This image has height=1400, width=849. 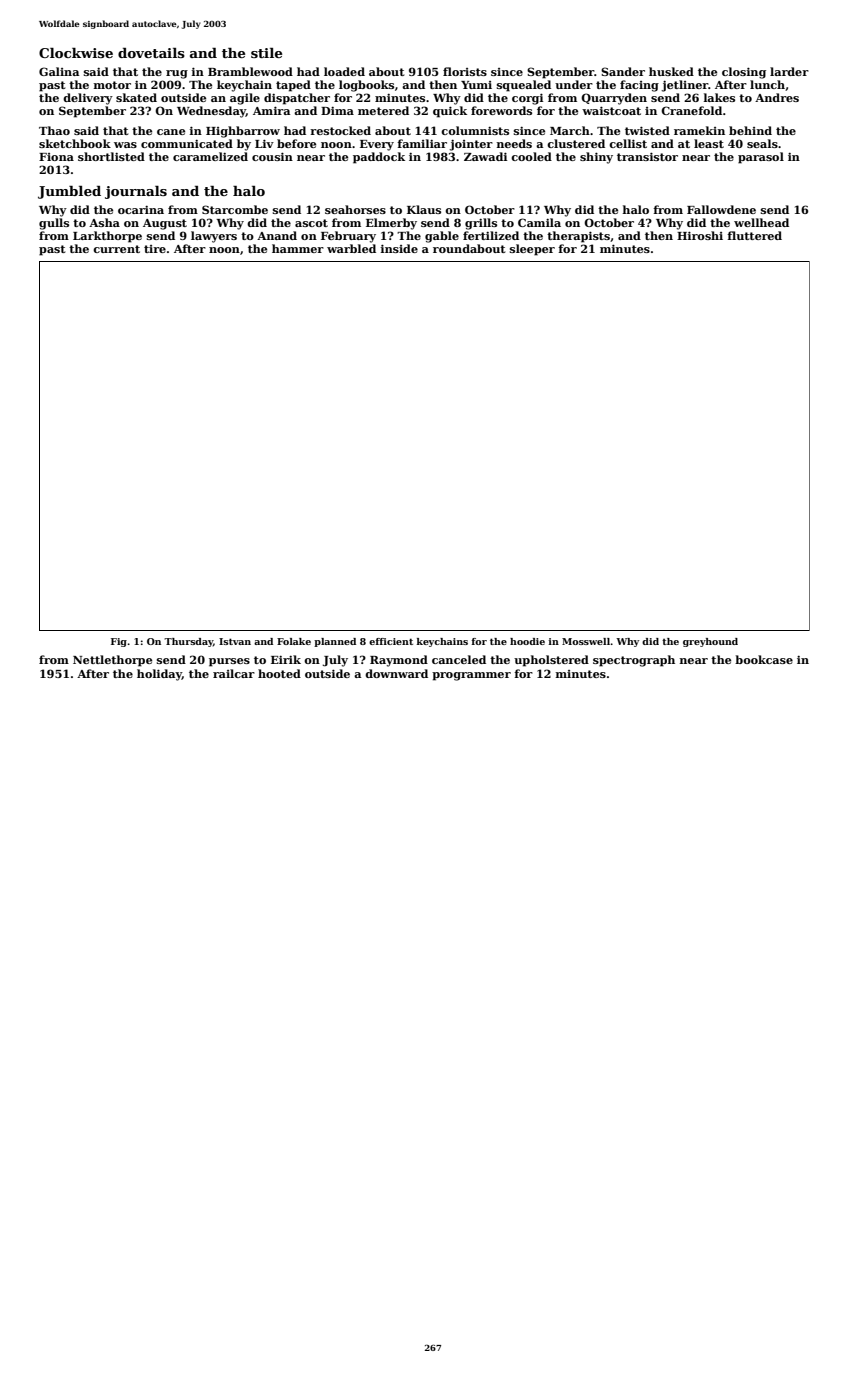 I want to click on husked, so click(x=671, y=71).
